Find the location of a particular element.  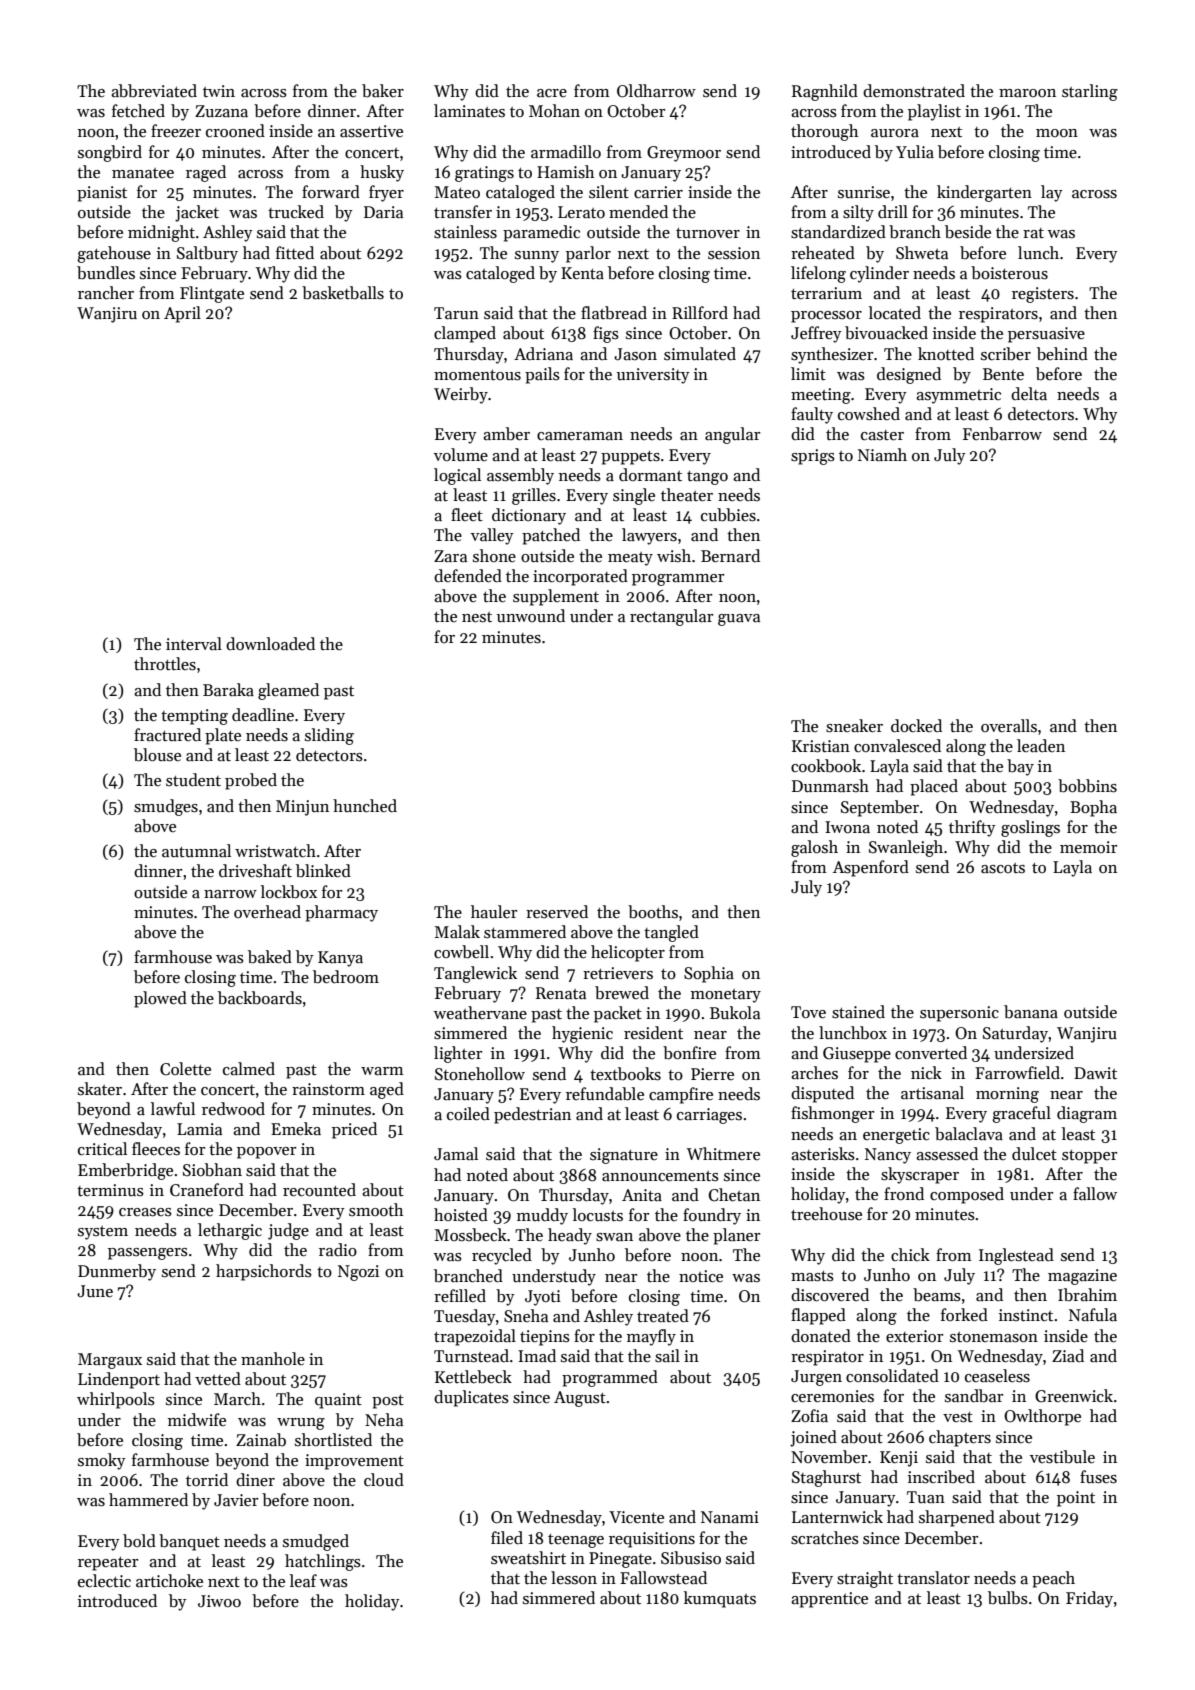

carriages is located at coordinates (709, 1116).
